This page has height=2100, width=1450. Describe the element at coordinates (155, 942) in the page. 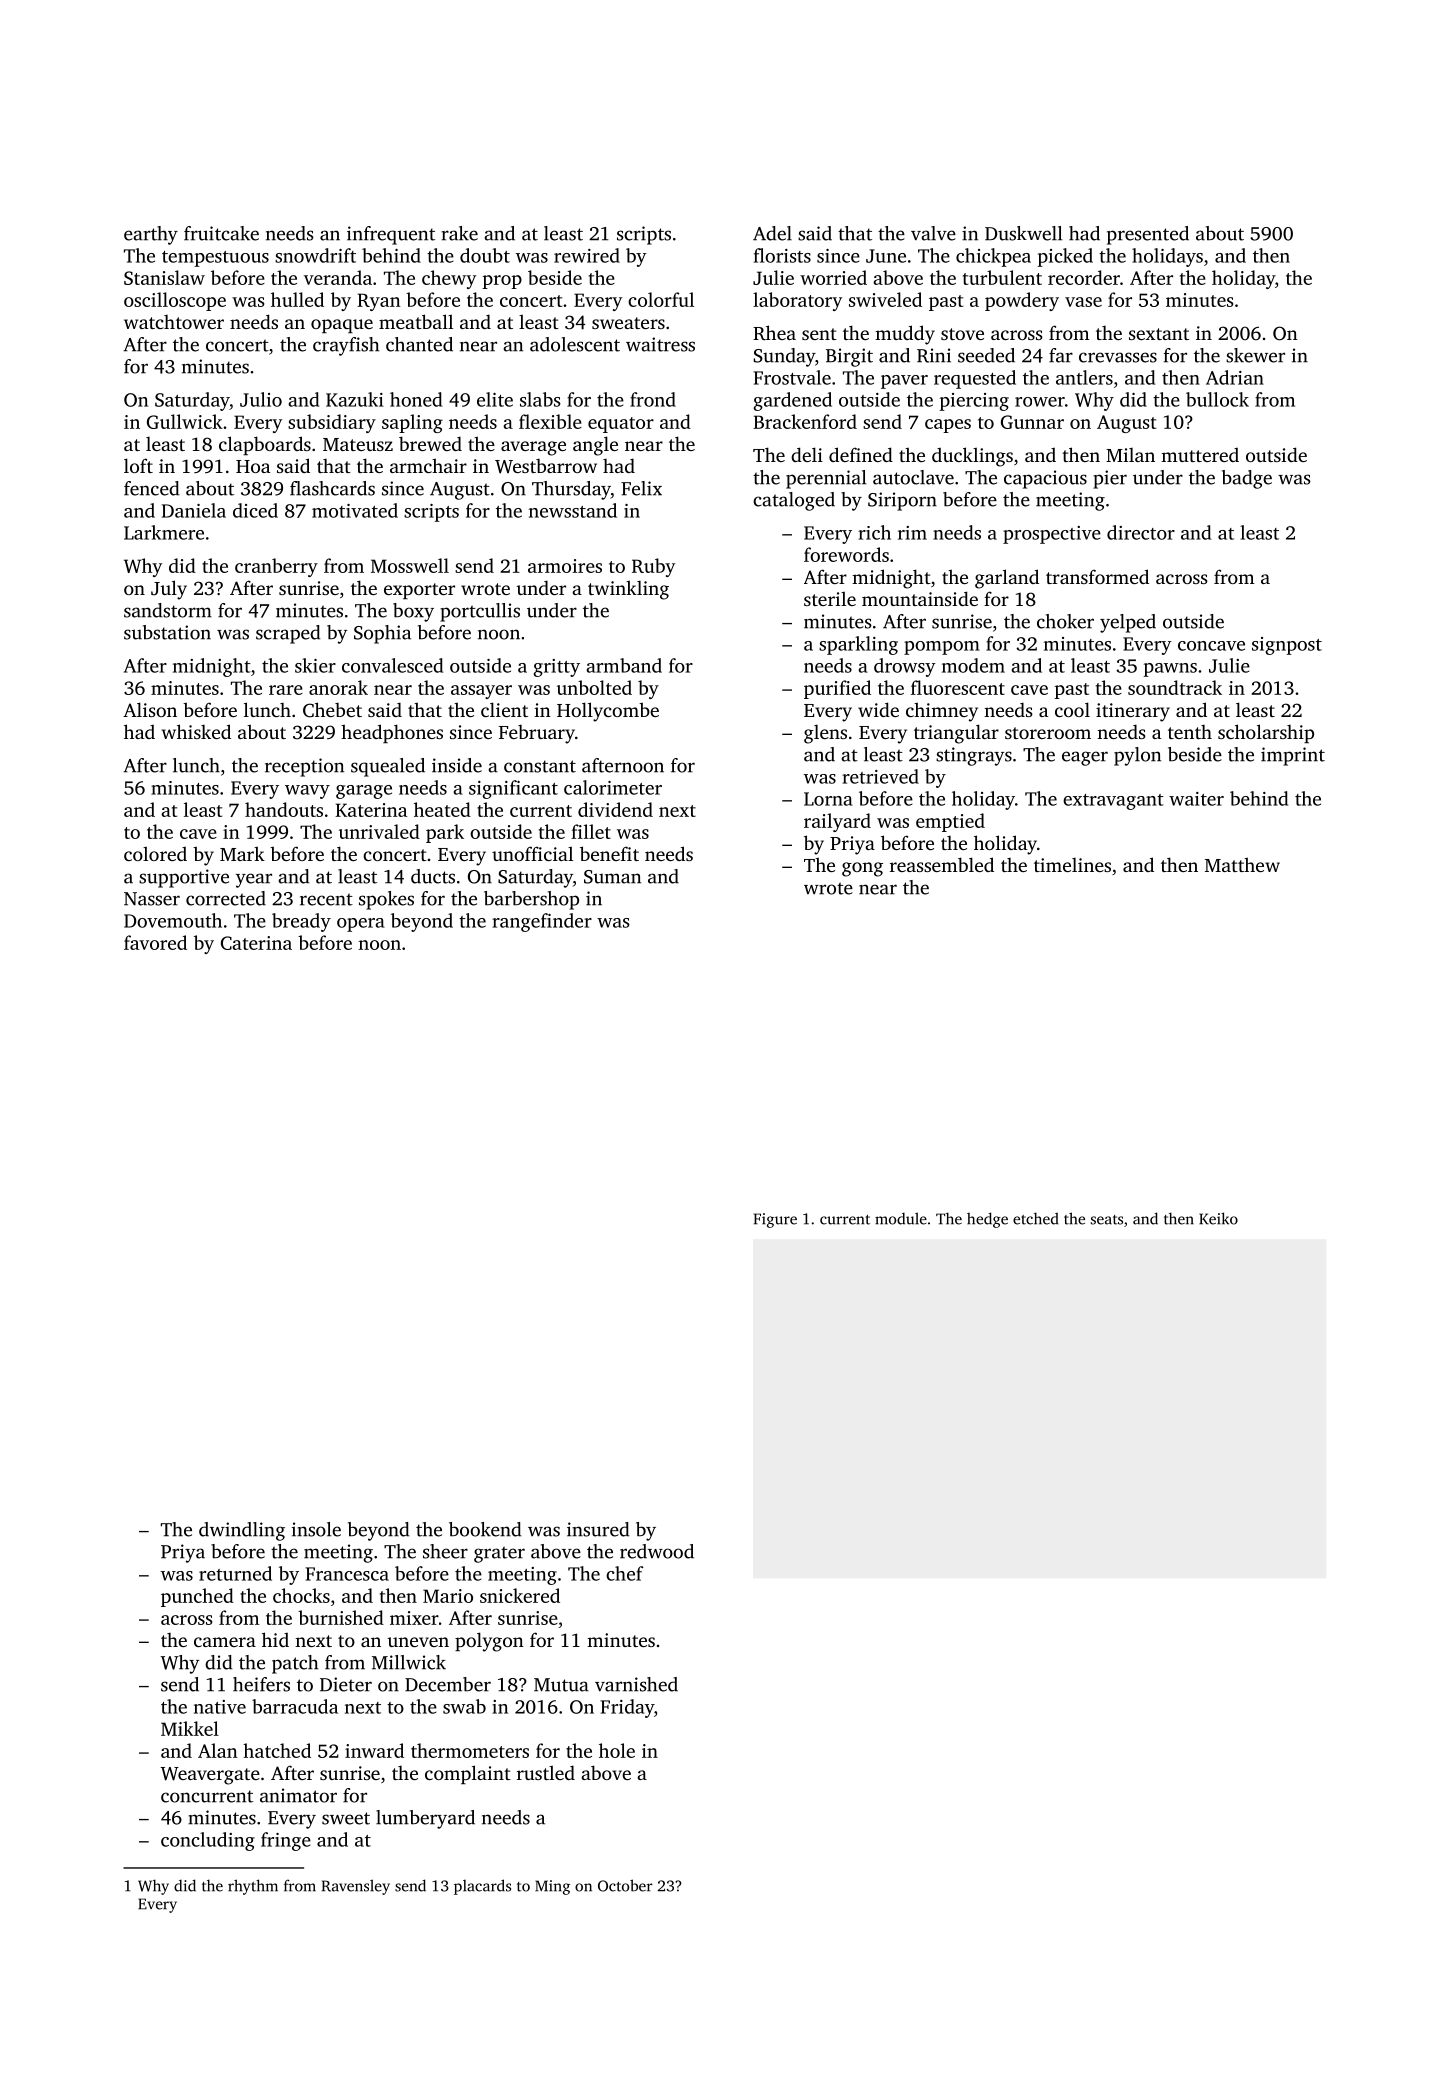

I see `favored` at that location.
